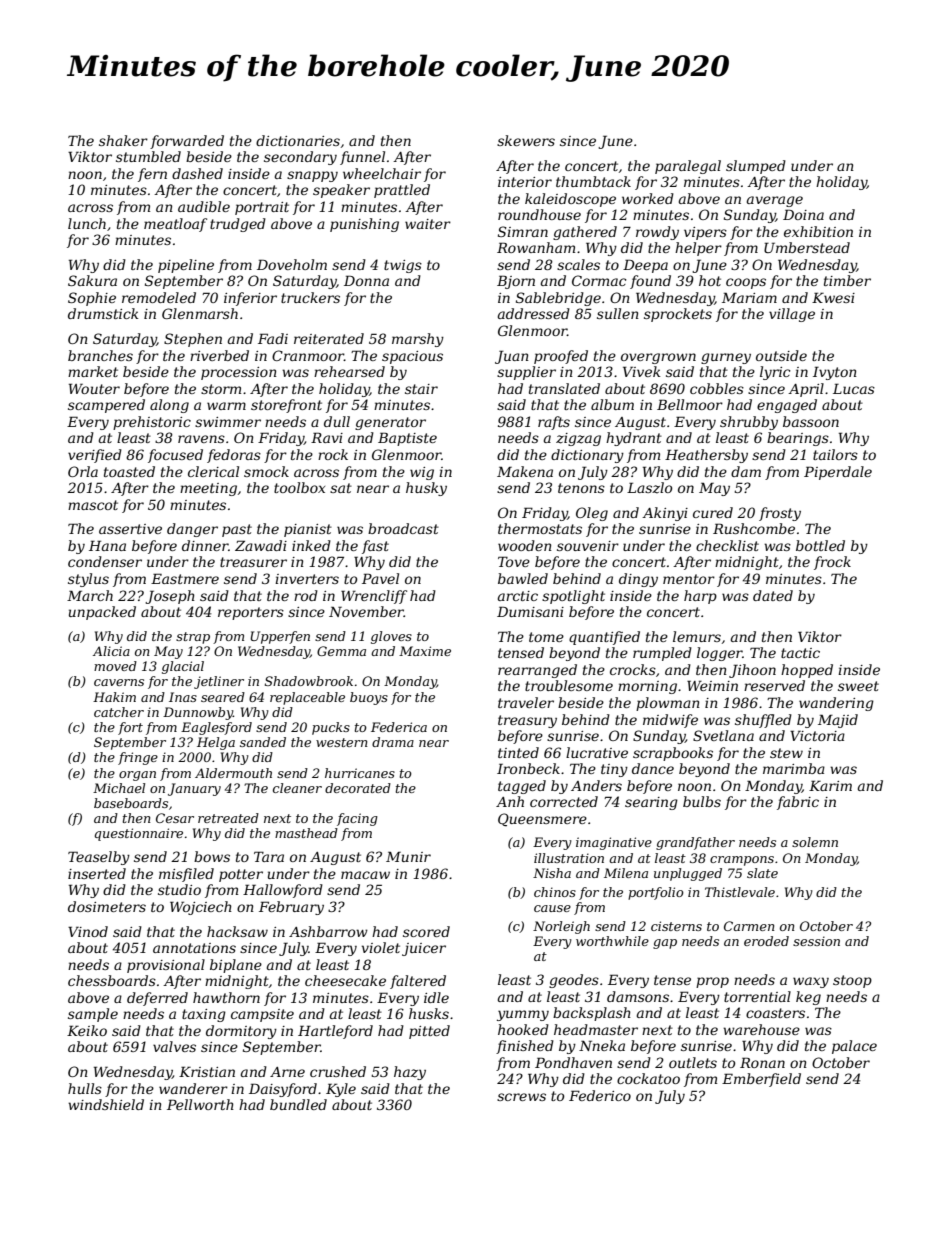  Describe the element at coordinates (251, 613) in the screenshot. I see `reporters` at that location.
